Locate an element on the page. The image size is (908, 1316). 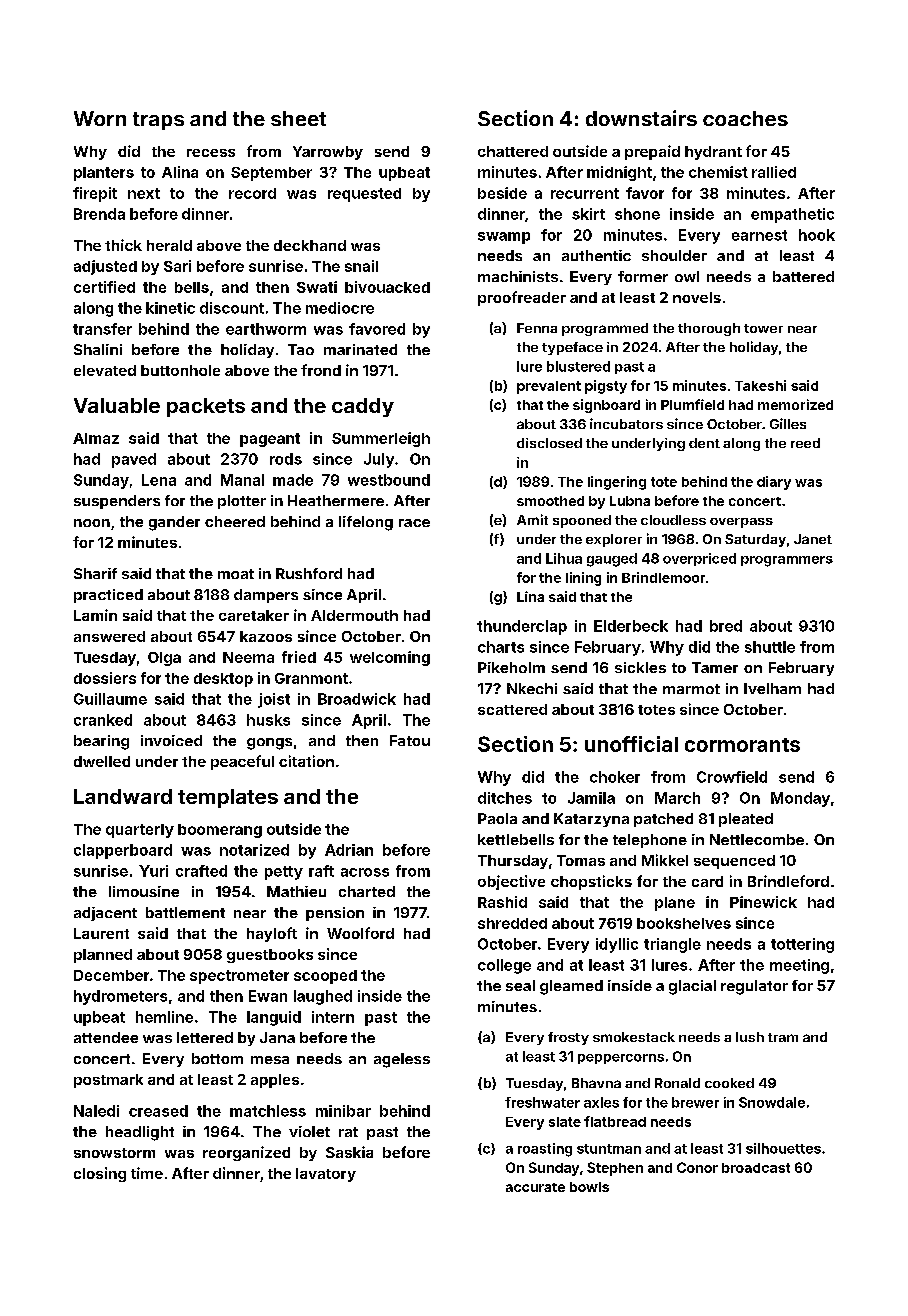
rallied is located at coordinates (774, 172).
